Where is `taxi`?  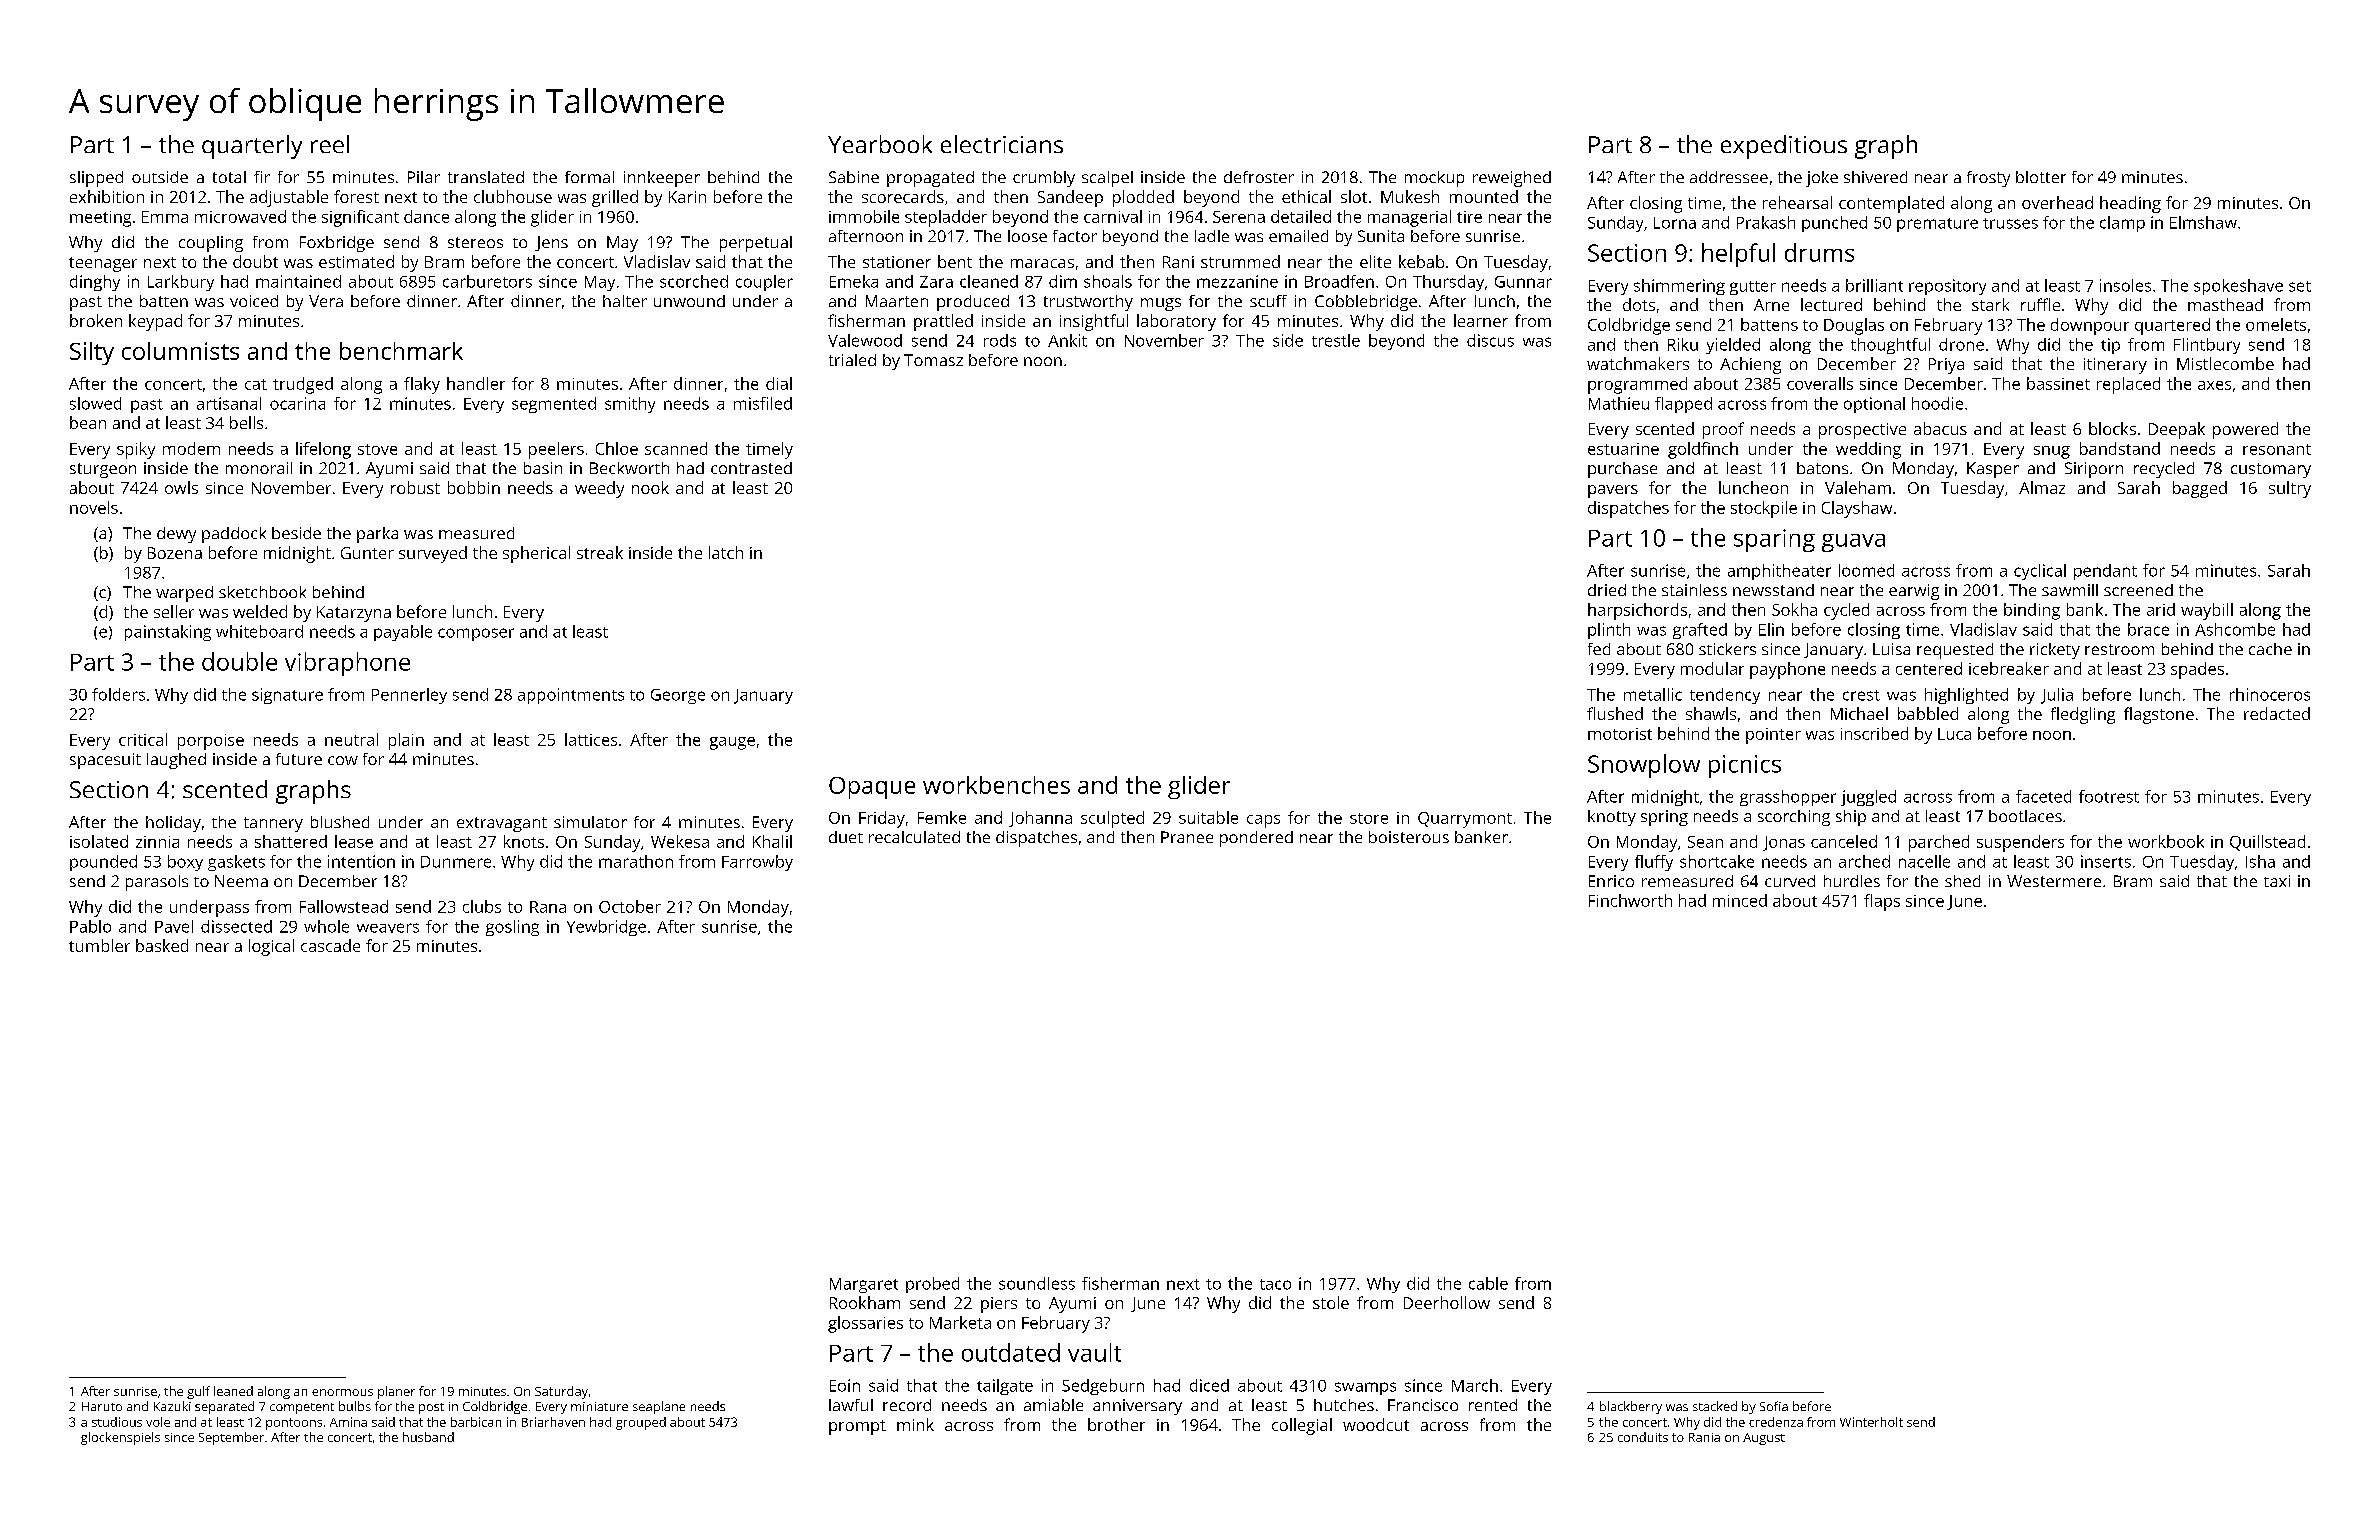 taxi is located at coordinates (2277, 881).
